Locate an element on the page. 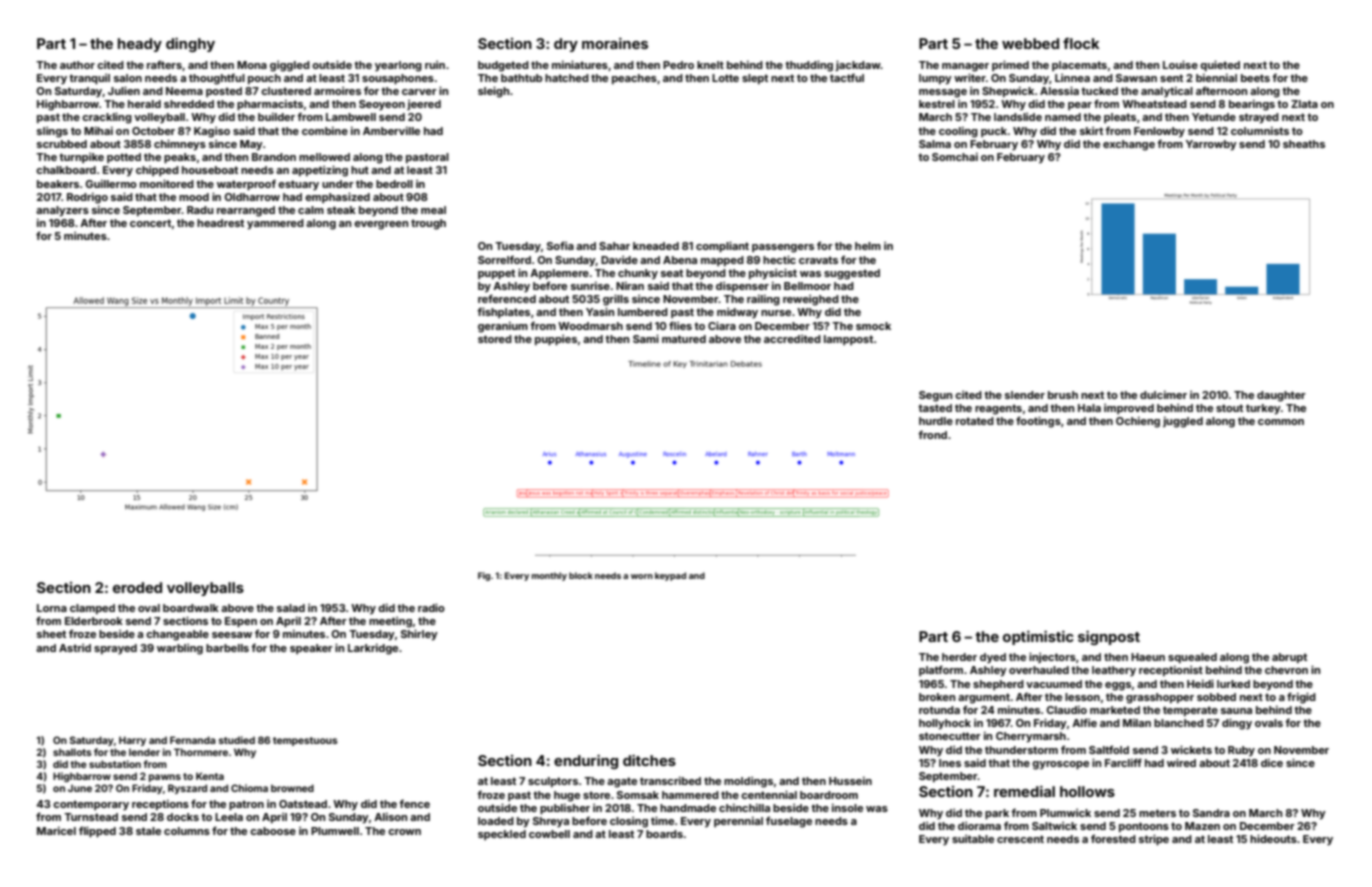 The width and height of the page is (1372, 887). broken is located at coordinates (937, 697).
